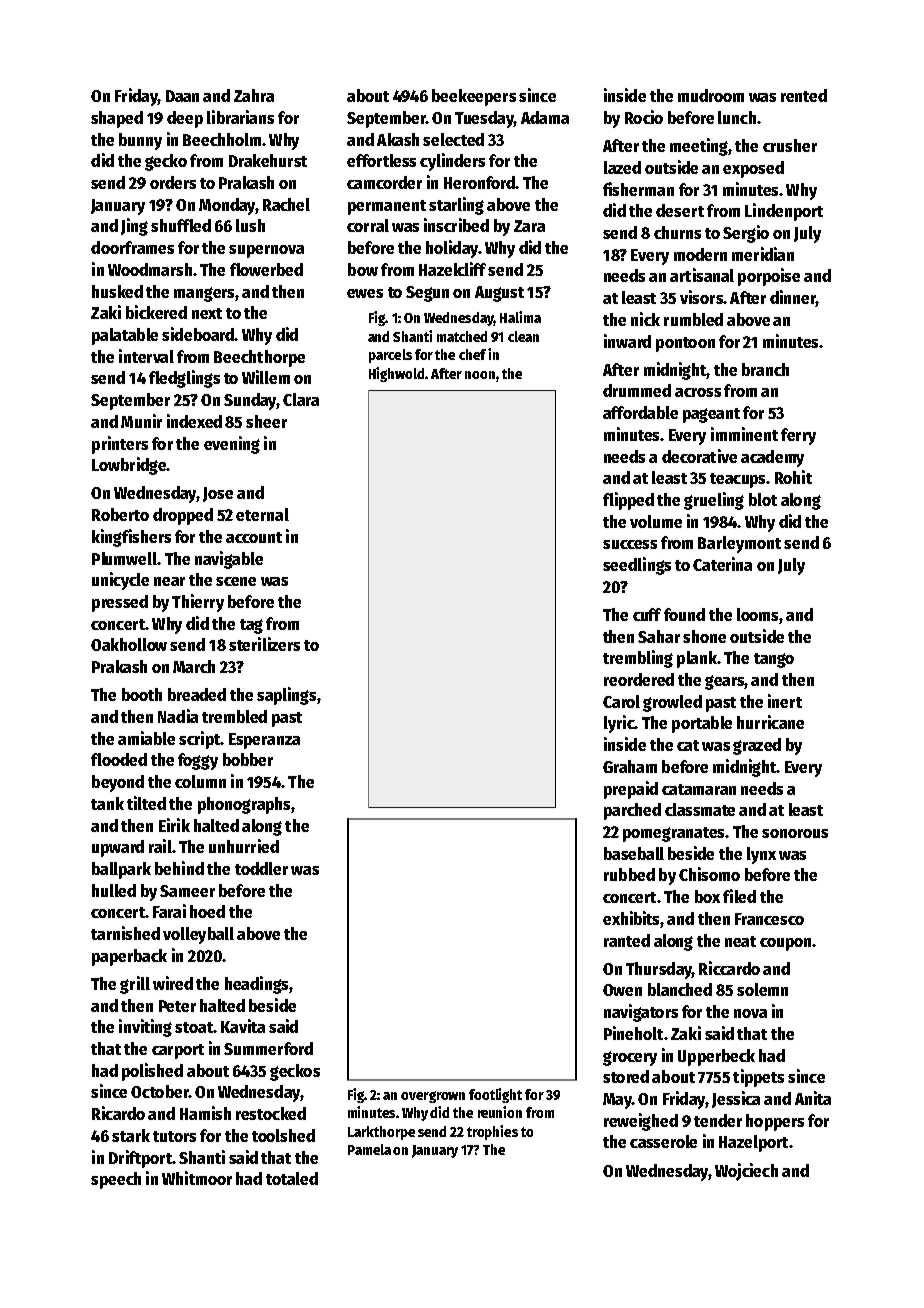 The image size is (924, 1308). Describe the element at coordinates (381, 1133) in the document. I see `Larkthorpe` at that location.
